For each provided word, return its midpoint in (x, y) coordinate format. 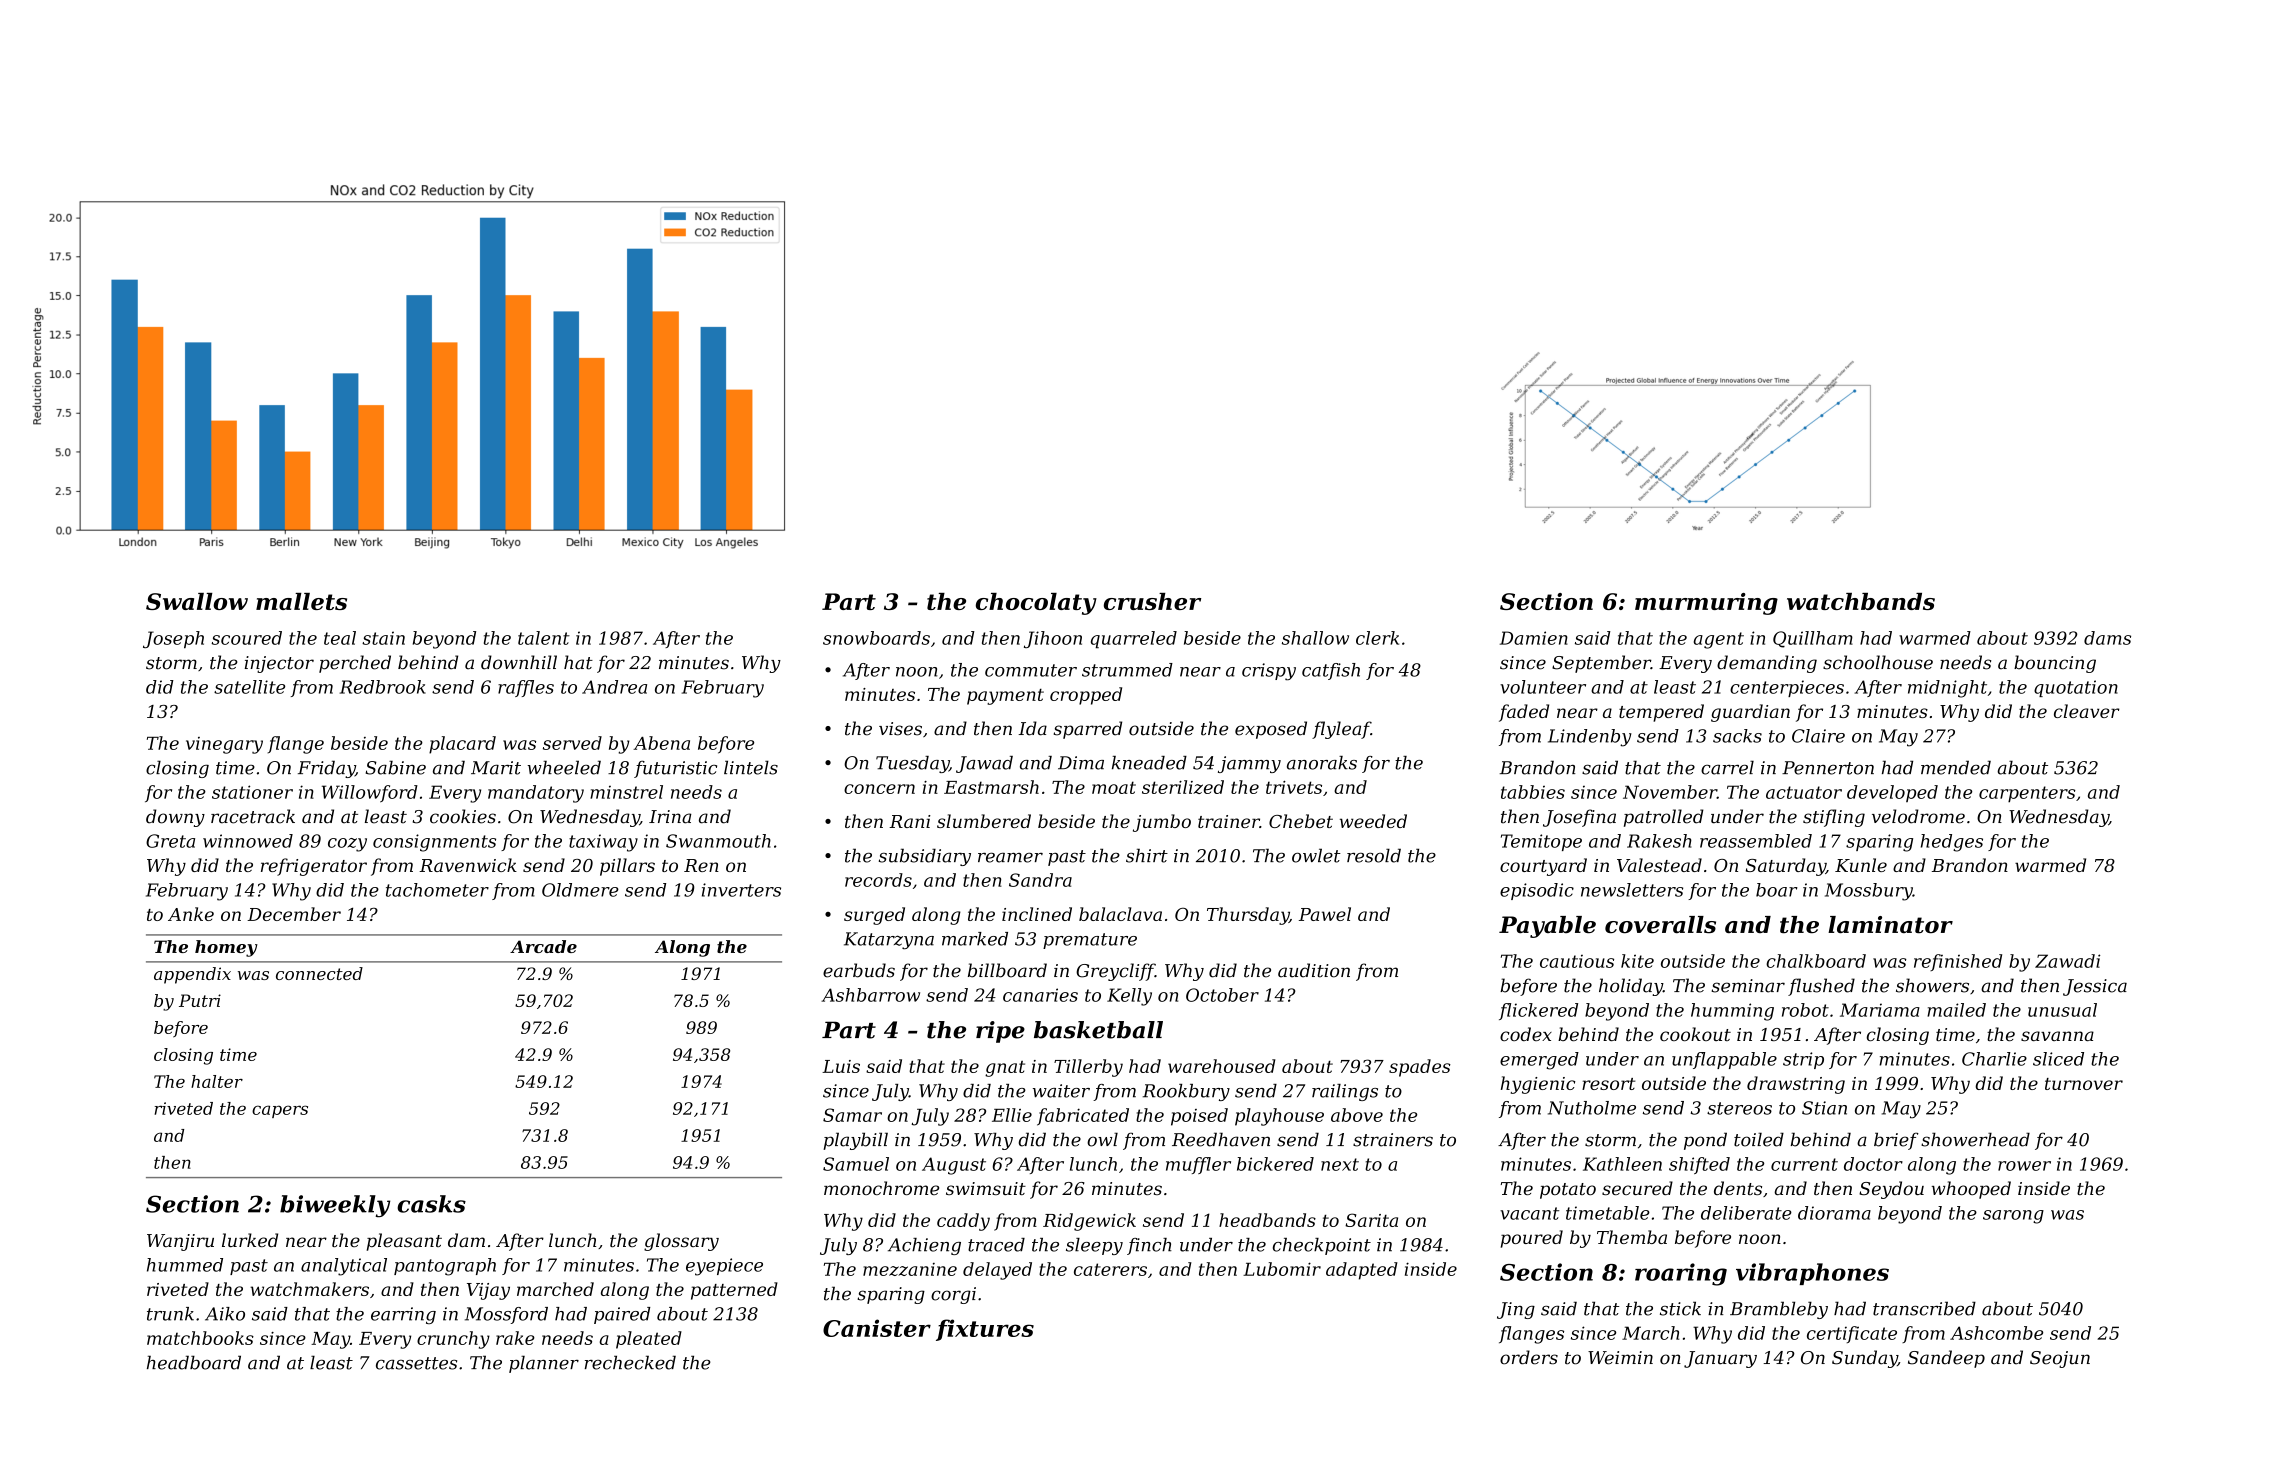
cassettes (416, 1363)
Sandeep (1946, 1359)
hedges (1952, 843)
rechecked (630, 1362)
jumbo (1162, 823)
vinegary (224, 745)
